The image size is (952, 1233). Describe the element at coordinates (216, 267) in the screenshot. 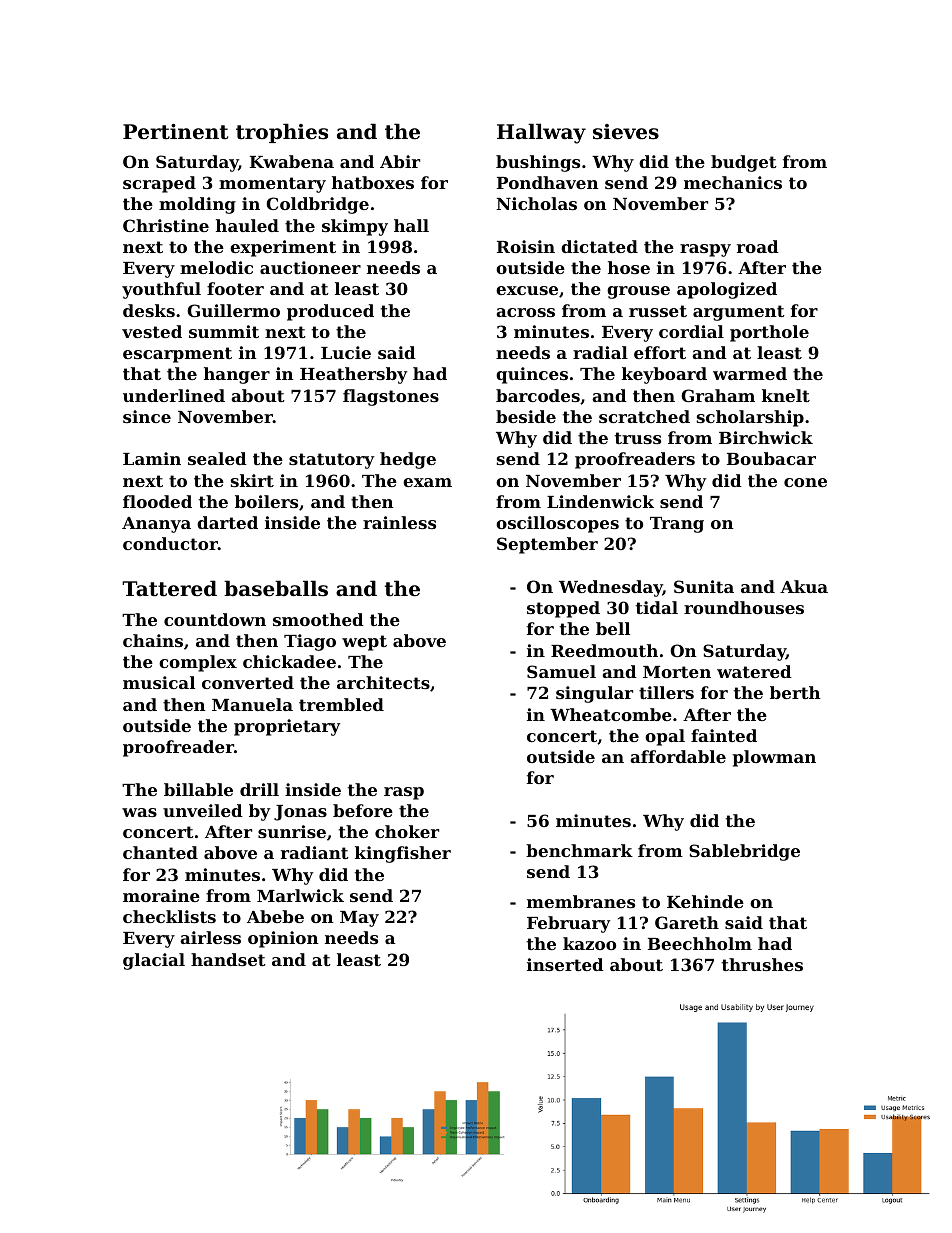

I see `melodic` at that location.
